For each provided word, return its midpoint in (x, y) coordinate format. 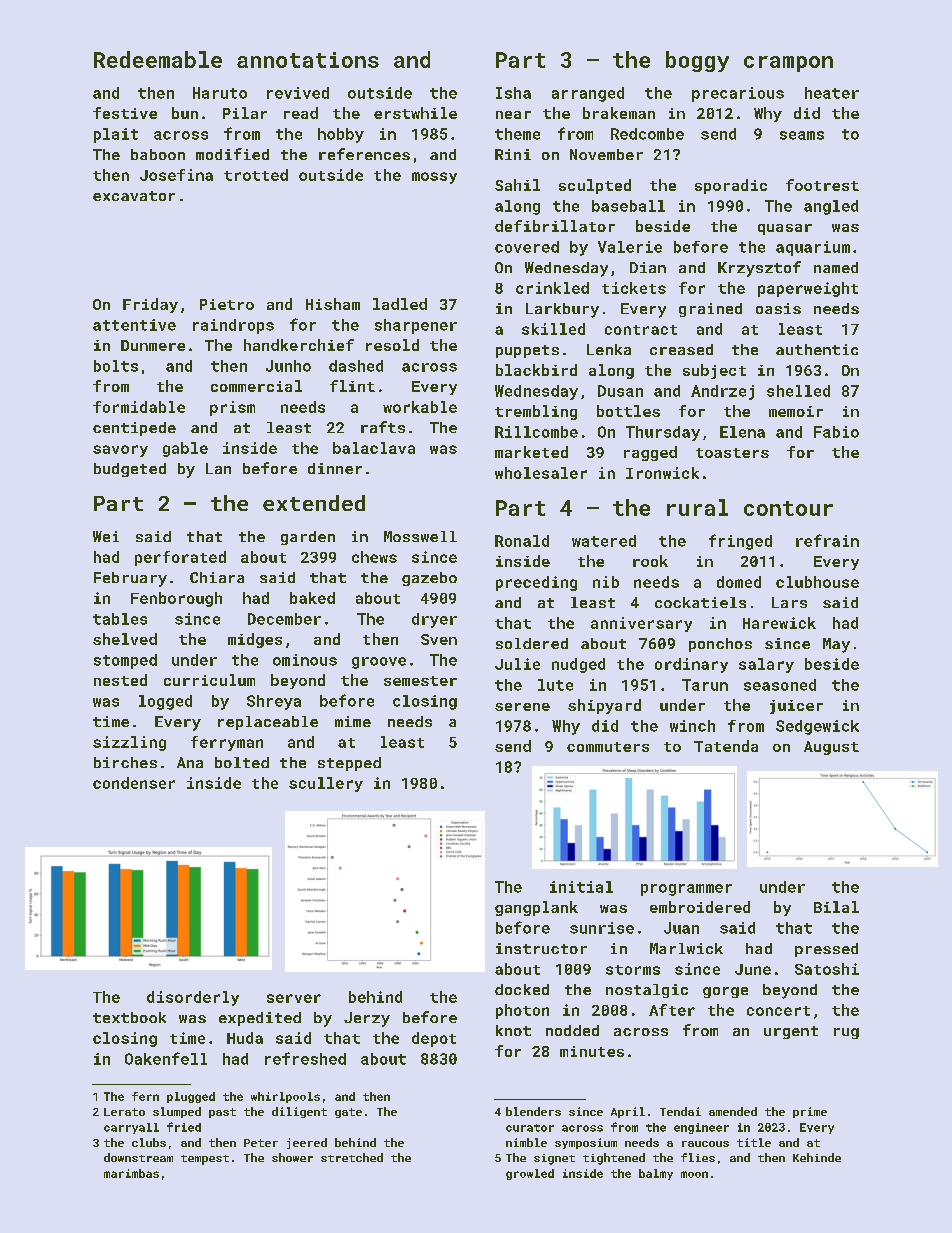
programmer (686, 890)
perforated (180, 558)
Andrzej (722, 392)
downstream (138, 1157)
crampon (788, 64)
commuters (608, 747)
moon (694, 1174)
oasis (778, 308)
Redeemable (158, 59)
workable (420, 407)
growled (530, 1174)
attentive (134, 325)
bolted (242, 762)
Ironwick (662, 473)
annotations (308, 60)
